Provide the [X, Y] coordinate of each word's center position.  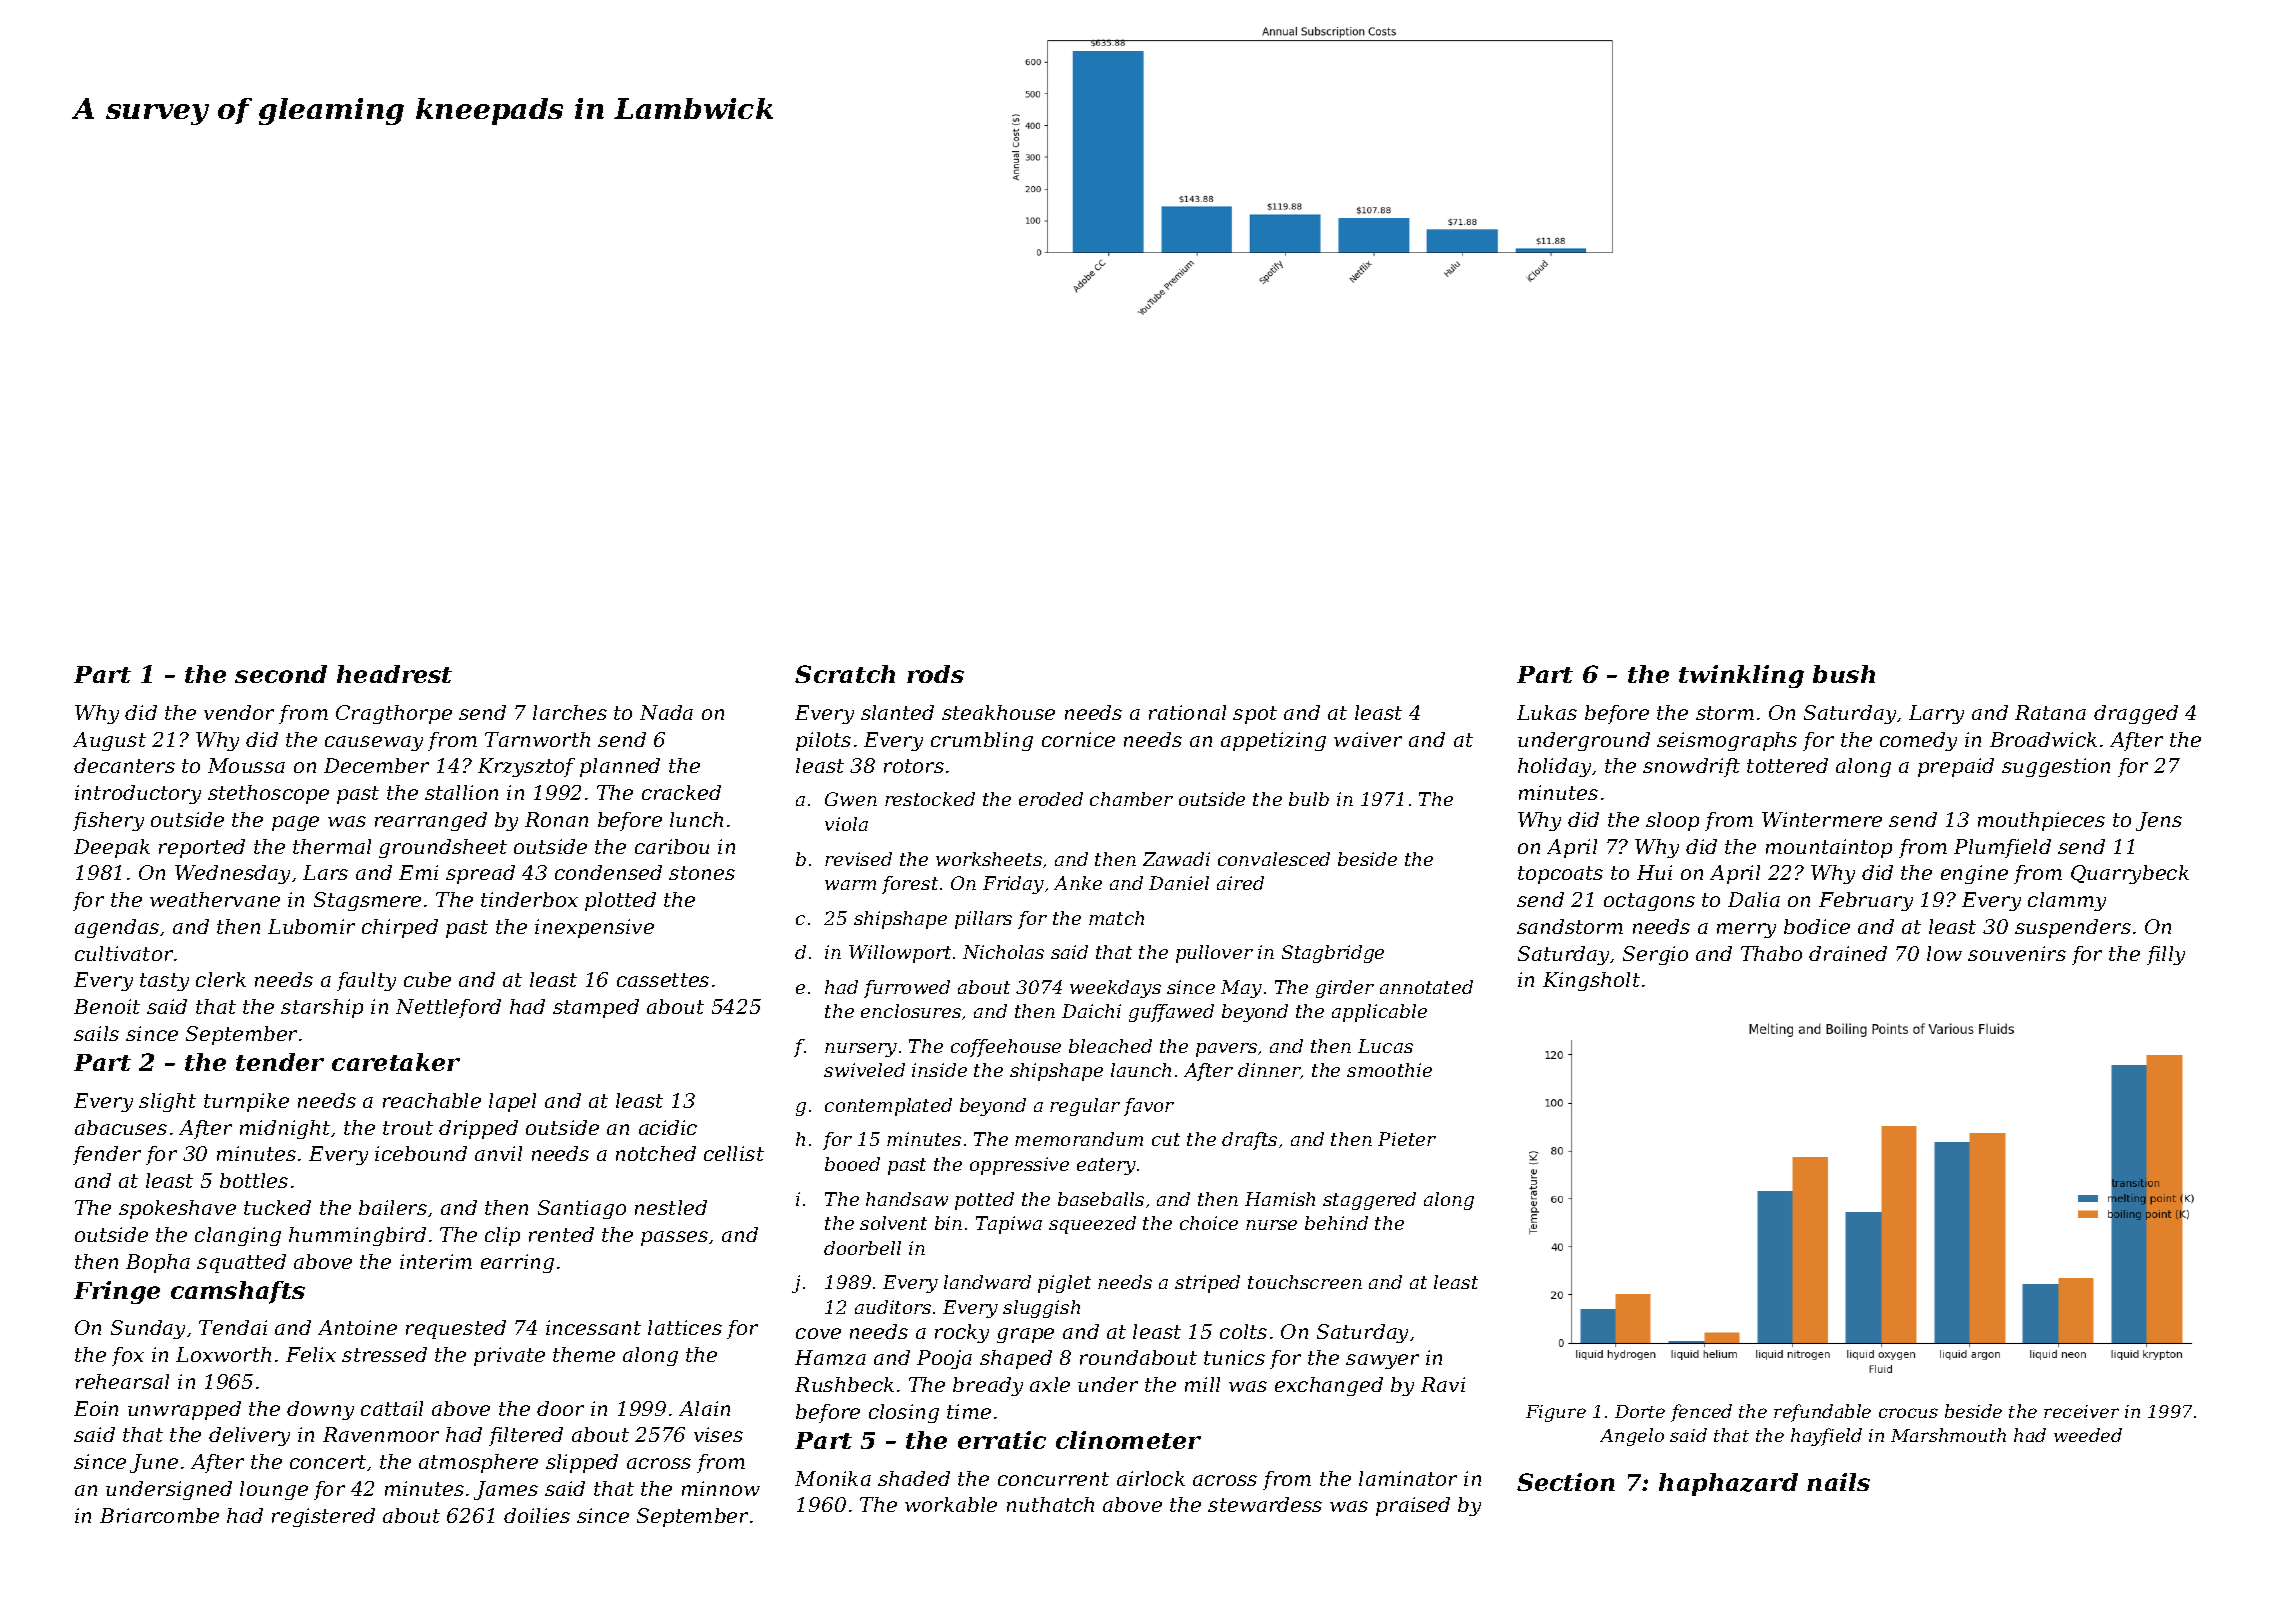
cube [427, 979]
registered [323, 1517]
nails [1838, 1482]
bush [1844, 674]
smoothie [1389, 1070]
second [281, 674]
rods [935, 674]
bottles [254, 1180]
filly [2166, 955]
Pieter [1407, 1139]
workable [951, 1504]
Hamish [1280, 1199]
